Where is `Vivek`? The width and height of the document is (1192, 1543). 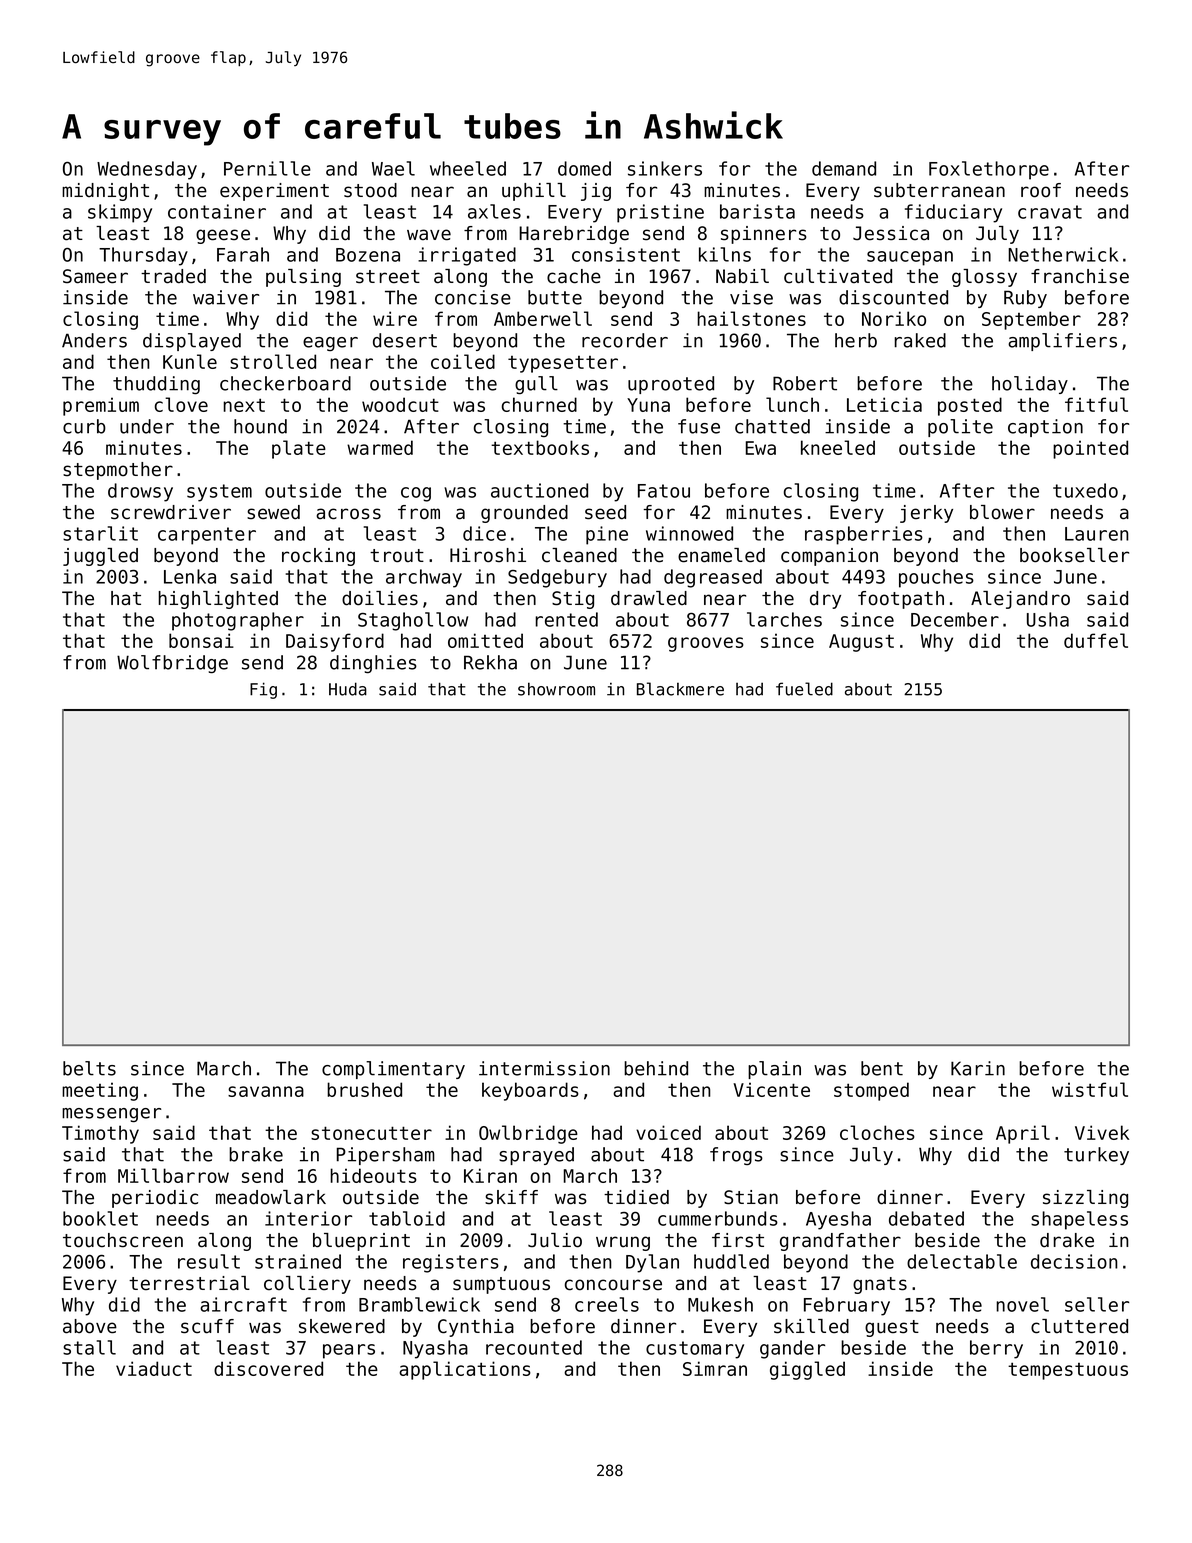
Vivek is located at coordinates (1102, 1132).
